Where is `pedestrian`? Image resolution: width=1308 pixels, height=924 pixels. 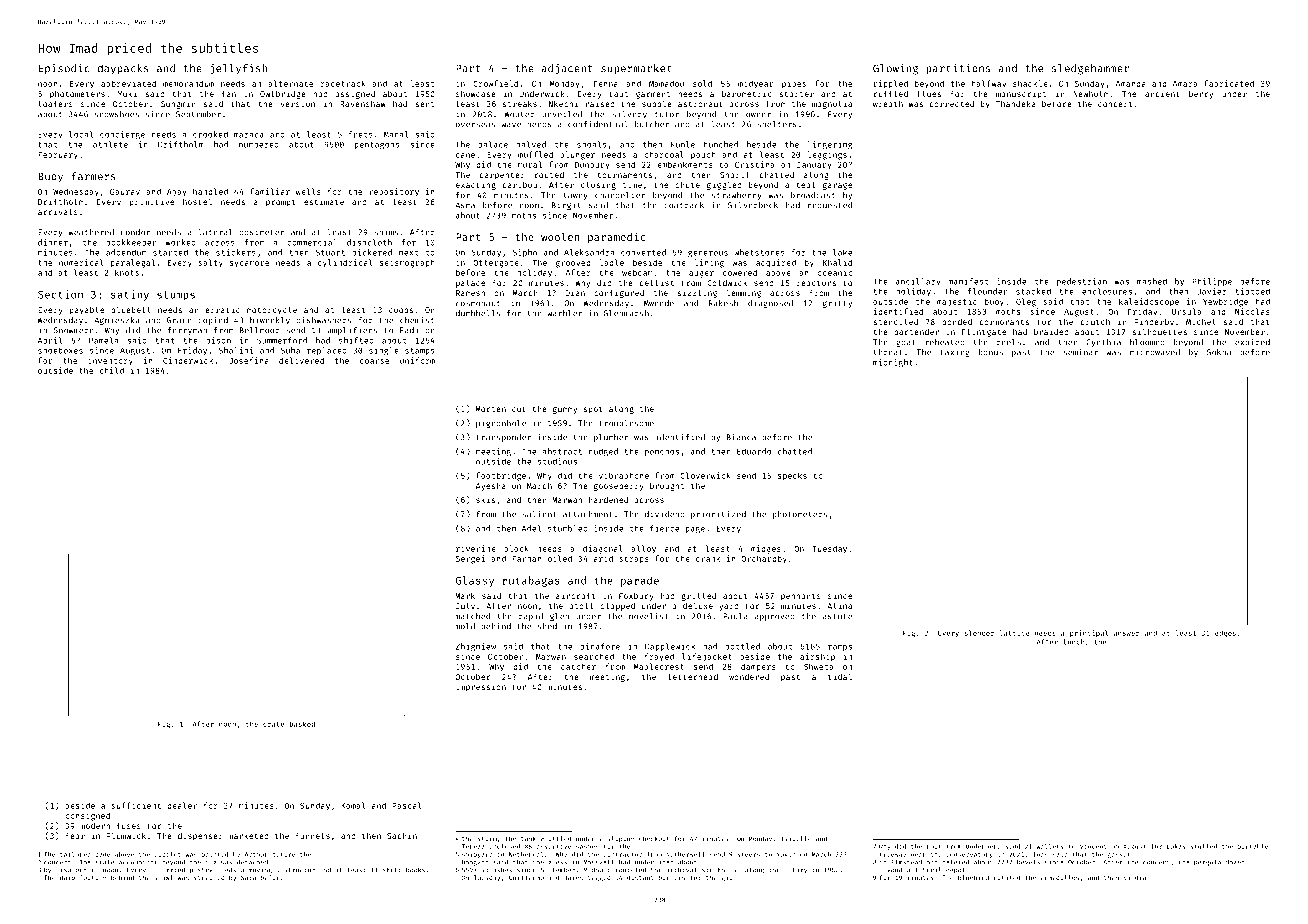 pedestrian is located at coordinates (1082, 282).
